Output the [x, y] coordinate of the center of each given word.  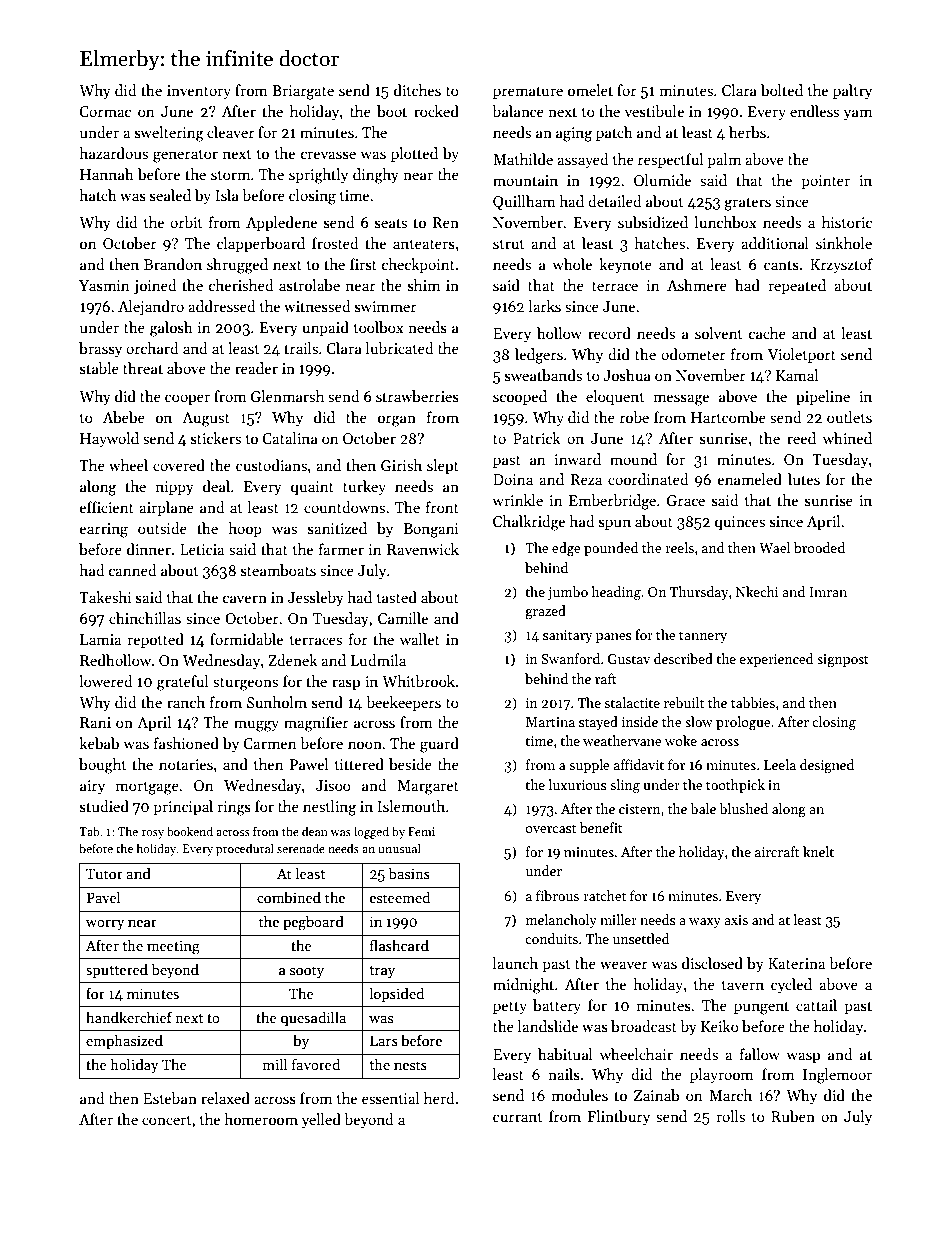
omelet [590, 90]
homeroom [261, 1119]
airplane [166, 508]
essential [391, 1098]
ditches [417, 90]
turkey [364, 487]
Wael [774, 547]
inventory [199, 92]
